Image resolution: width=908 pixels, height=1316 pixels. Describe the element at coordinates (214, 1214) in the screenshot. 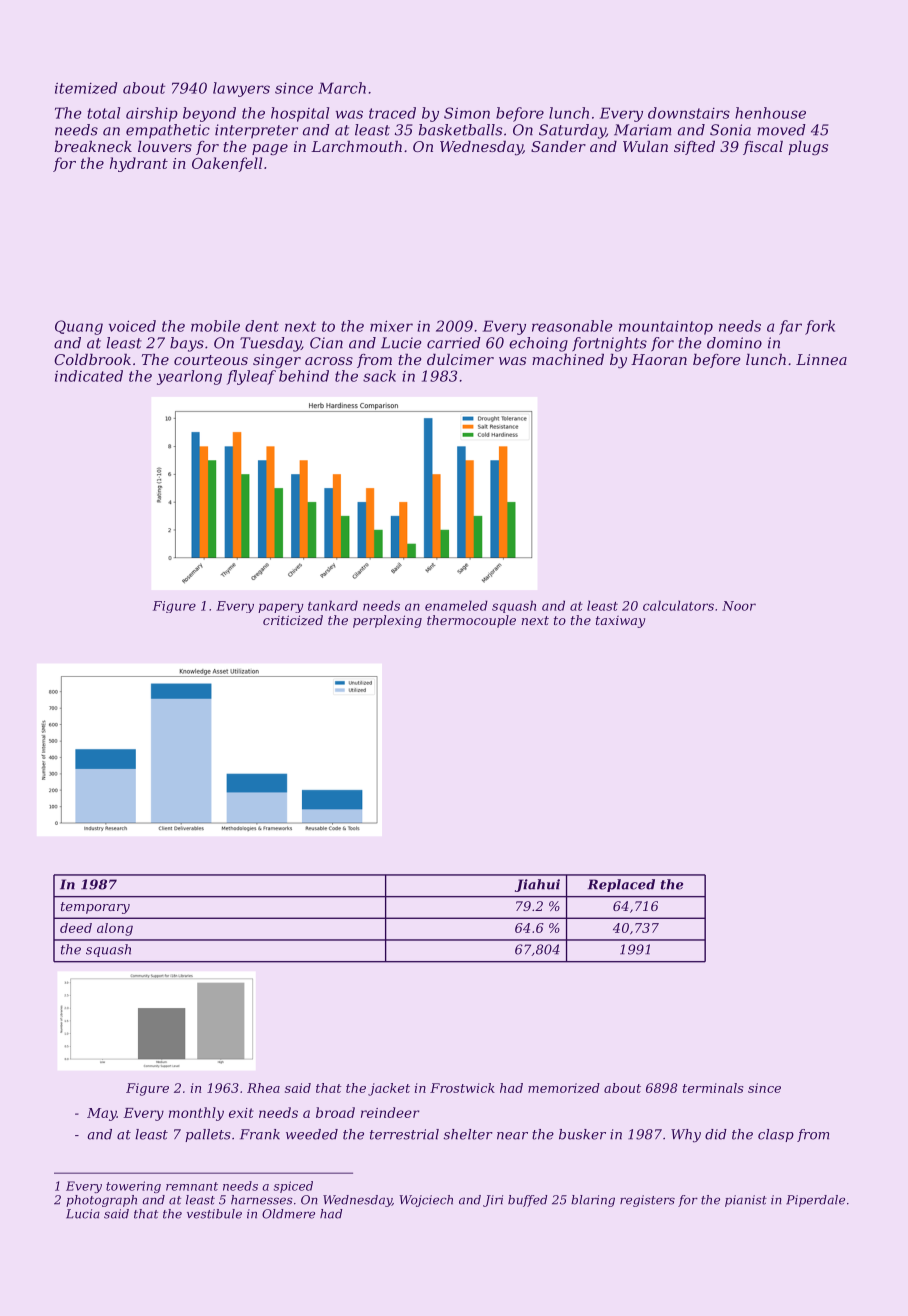

I see `vestibule` at that location.
